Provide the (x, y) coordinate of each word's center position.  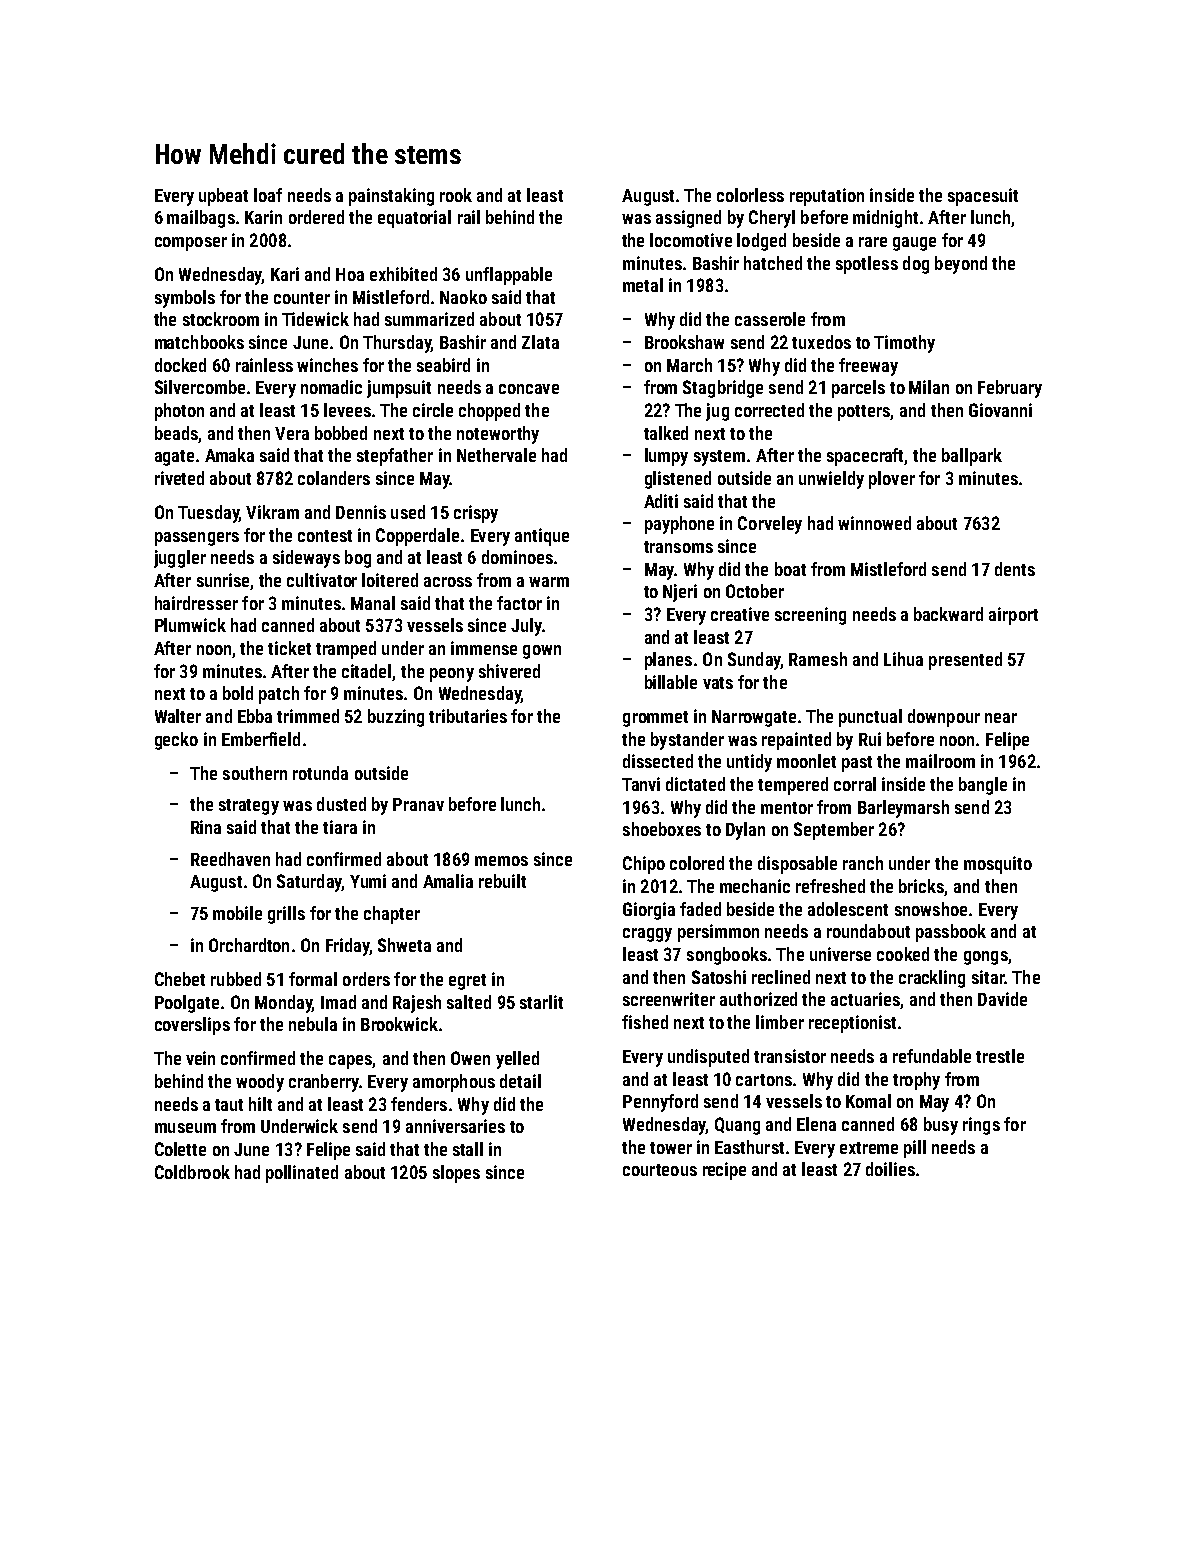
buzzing (396, 718)
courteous (660, 1170)
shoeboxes (662, 829)
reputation (827, 197)
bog (358, 559)
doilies (890, 1169)
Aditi (661, 501)
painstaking (391, 197)
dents (1015, 569)
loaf (268, 195)
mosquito (998, 865)
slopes (456, 1174)
